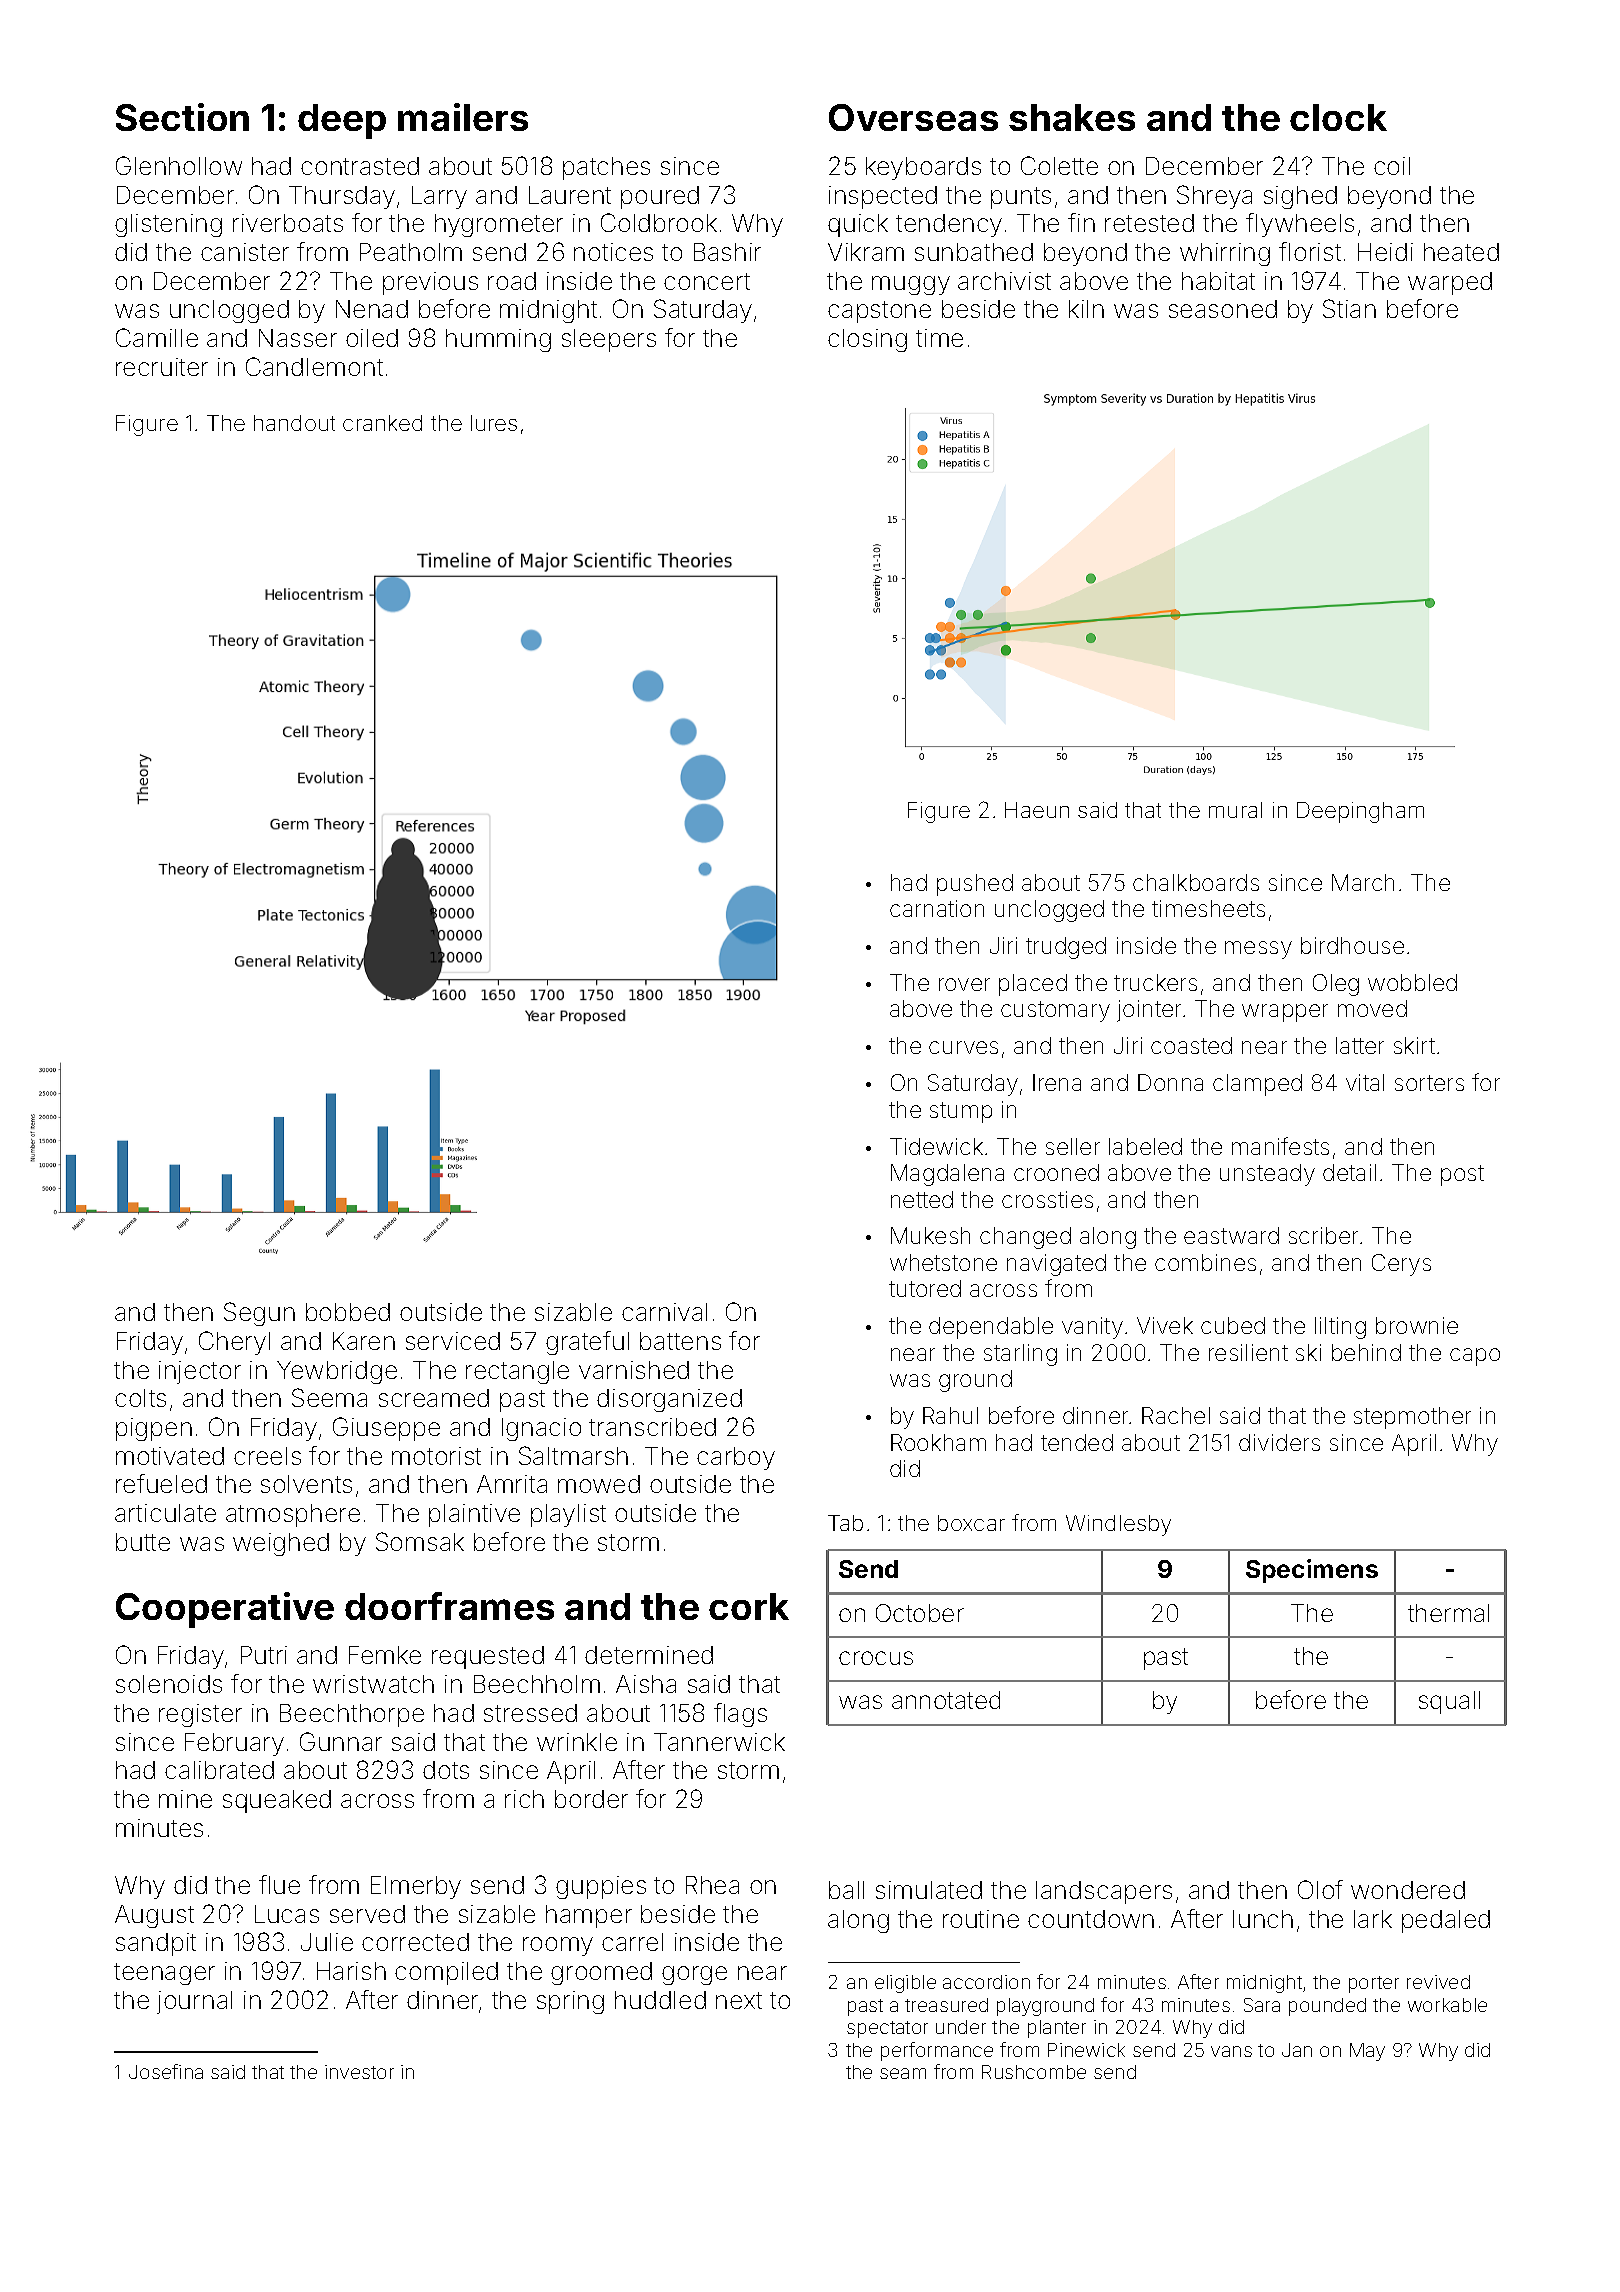 The width and height of the document is (1620, 2292). Describe the element at coordinates (329, 1397) in the document. I see `Seema` at that location.
